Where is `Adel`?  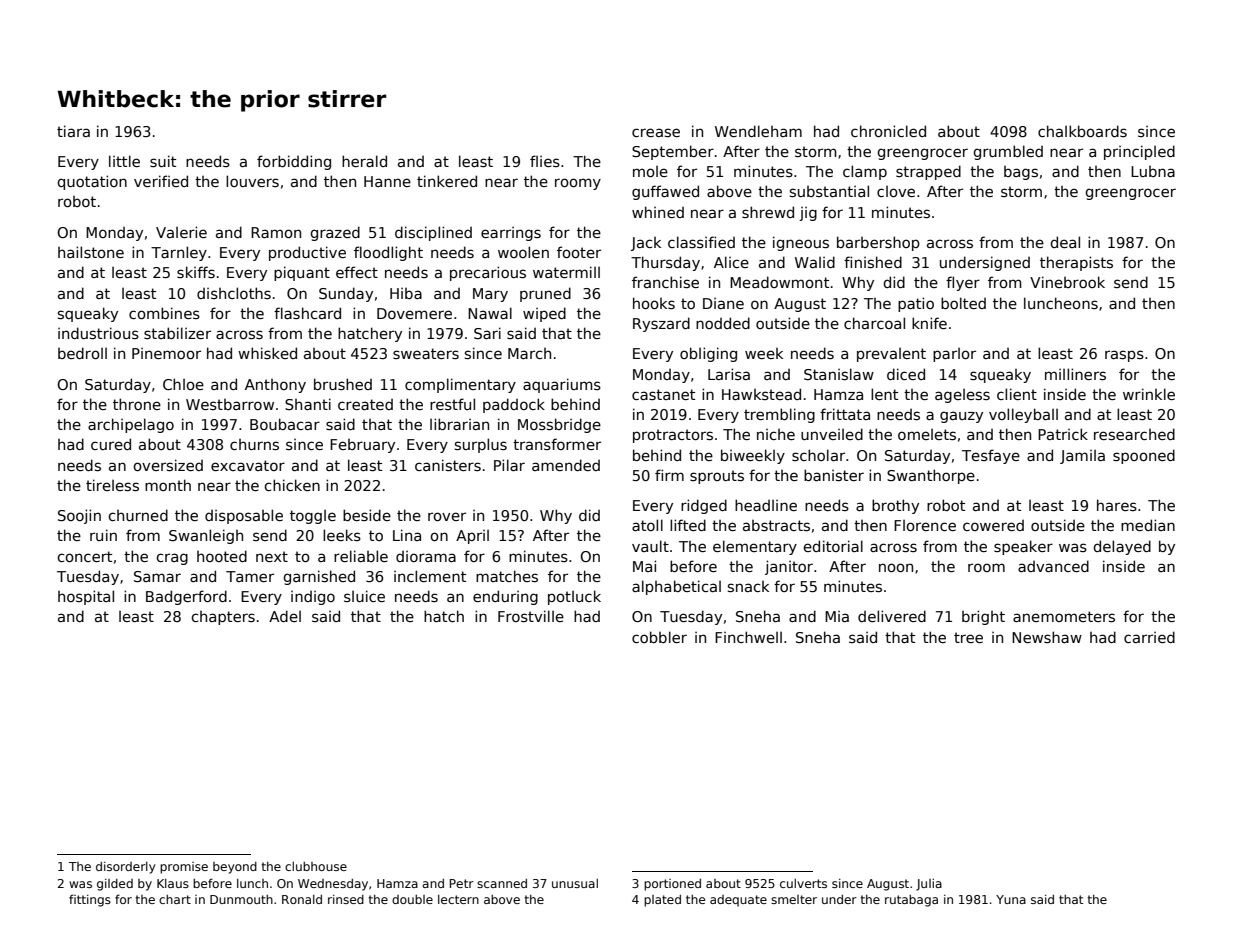
Adel is located at coordinates (285, 616).
